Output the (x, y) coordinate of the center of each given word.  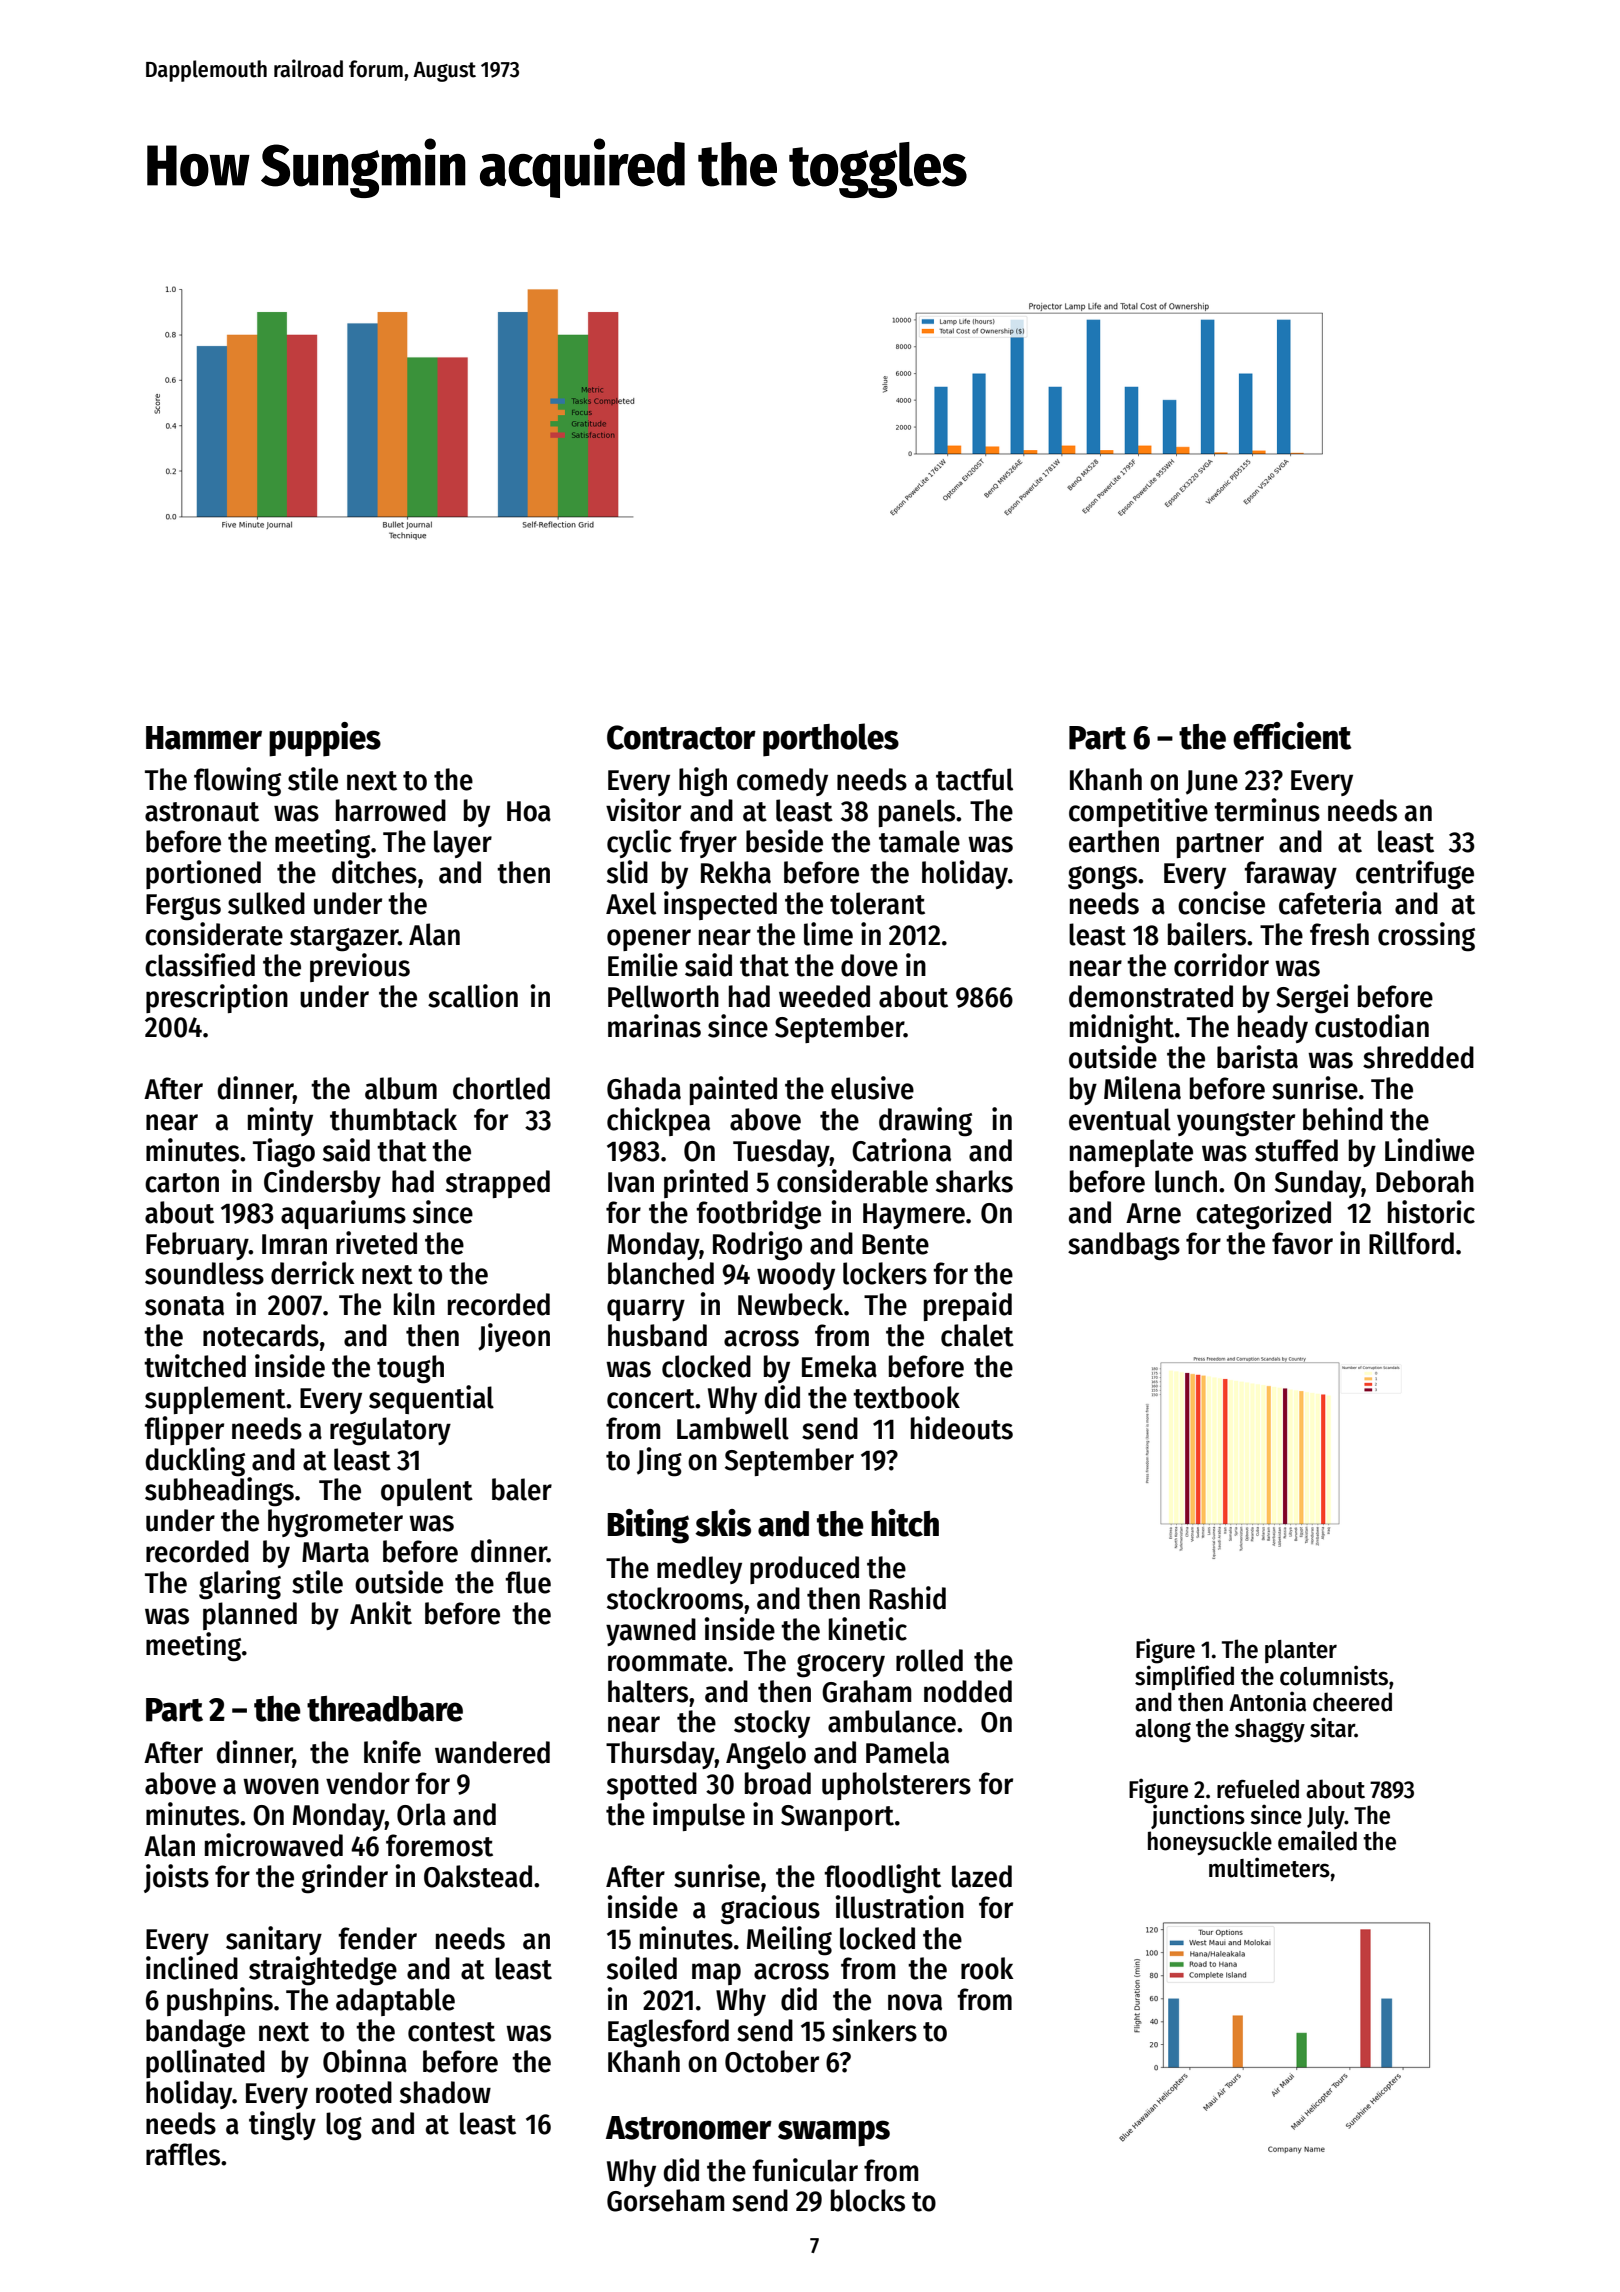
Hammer (204, 738)
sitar (1332, 1727)
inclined (192, 1968)
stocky (772, 1724)
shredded (1418, 1057)
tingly (282, 2126)
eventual (1120, 1119)
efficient (1292, 736)
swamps (834, 2133)
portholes (831, 740)
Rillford (1411, 1243)
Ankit (381, 1613)
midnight (1122, 1029)
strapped (498, 1184)
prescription (217, 998)
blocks (868, 2200)
